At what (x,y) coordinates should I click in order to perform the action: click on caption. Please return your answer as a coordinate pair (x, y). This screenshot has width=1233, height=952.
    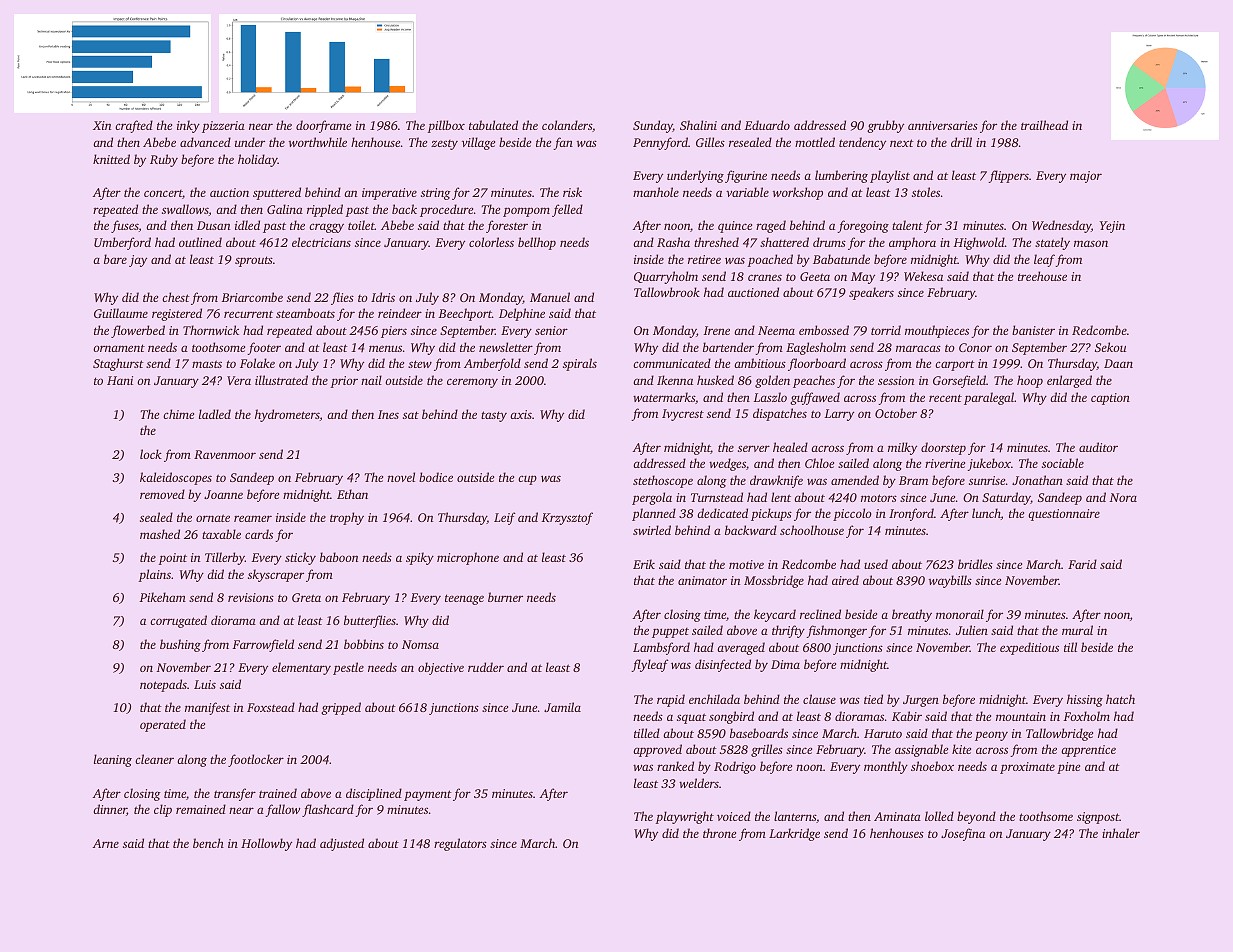
    Looking at the image, I should click on (1110, 399).
